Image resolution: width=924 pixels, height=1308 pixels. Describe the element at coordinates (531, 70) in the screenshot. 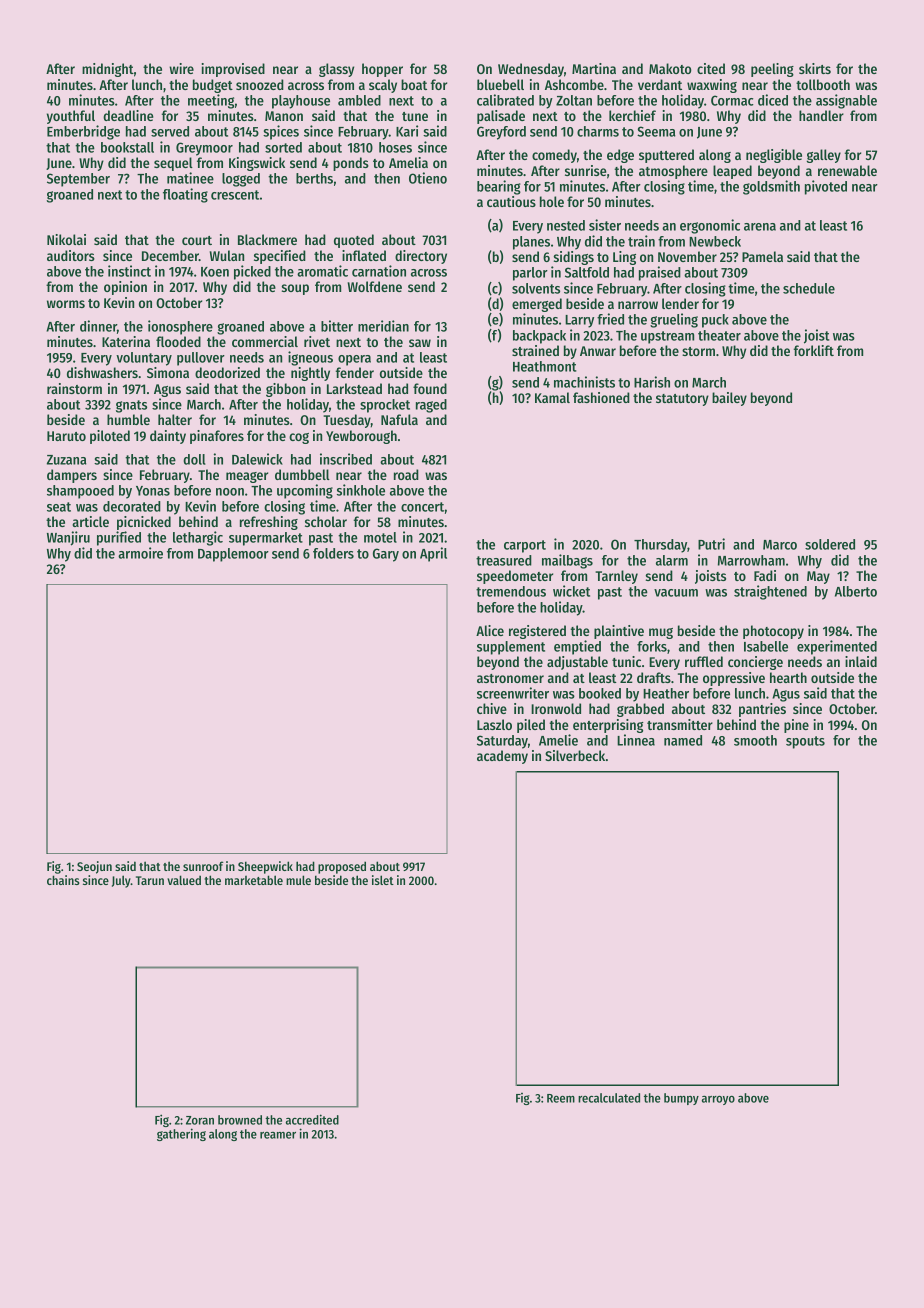

I see `Wednesday` at that location.
